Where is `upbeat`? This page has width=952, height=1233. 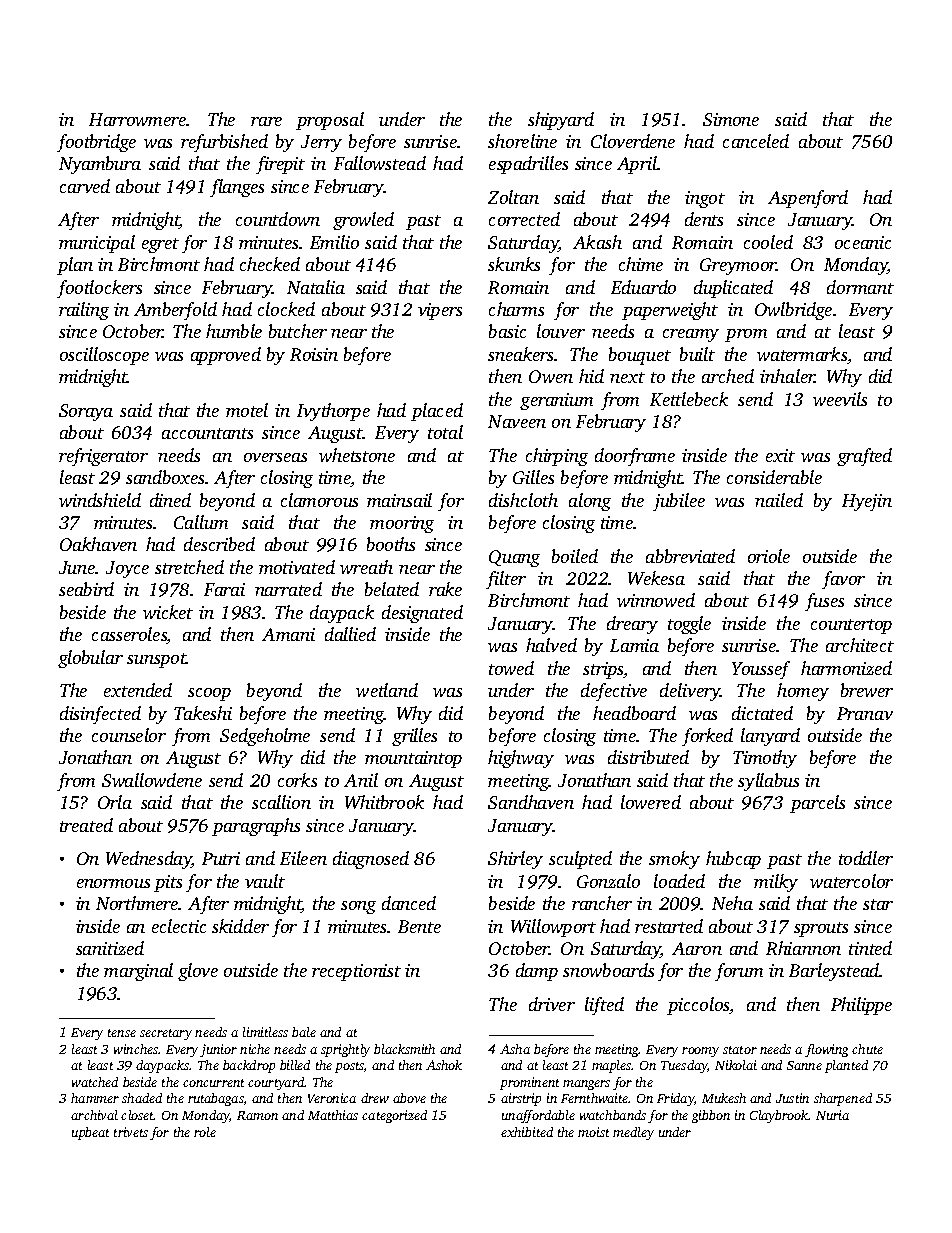
upbeat is located at coordinates (90, 1133).
